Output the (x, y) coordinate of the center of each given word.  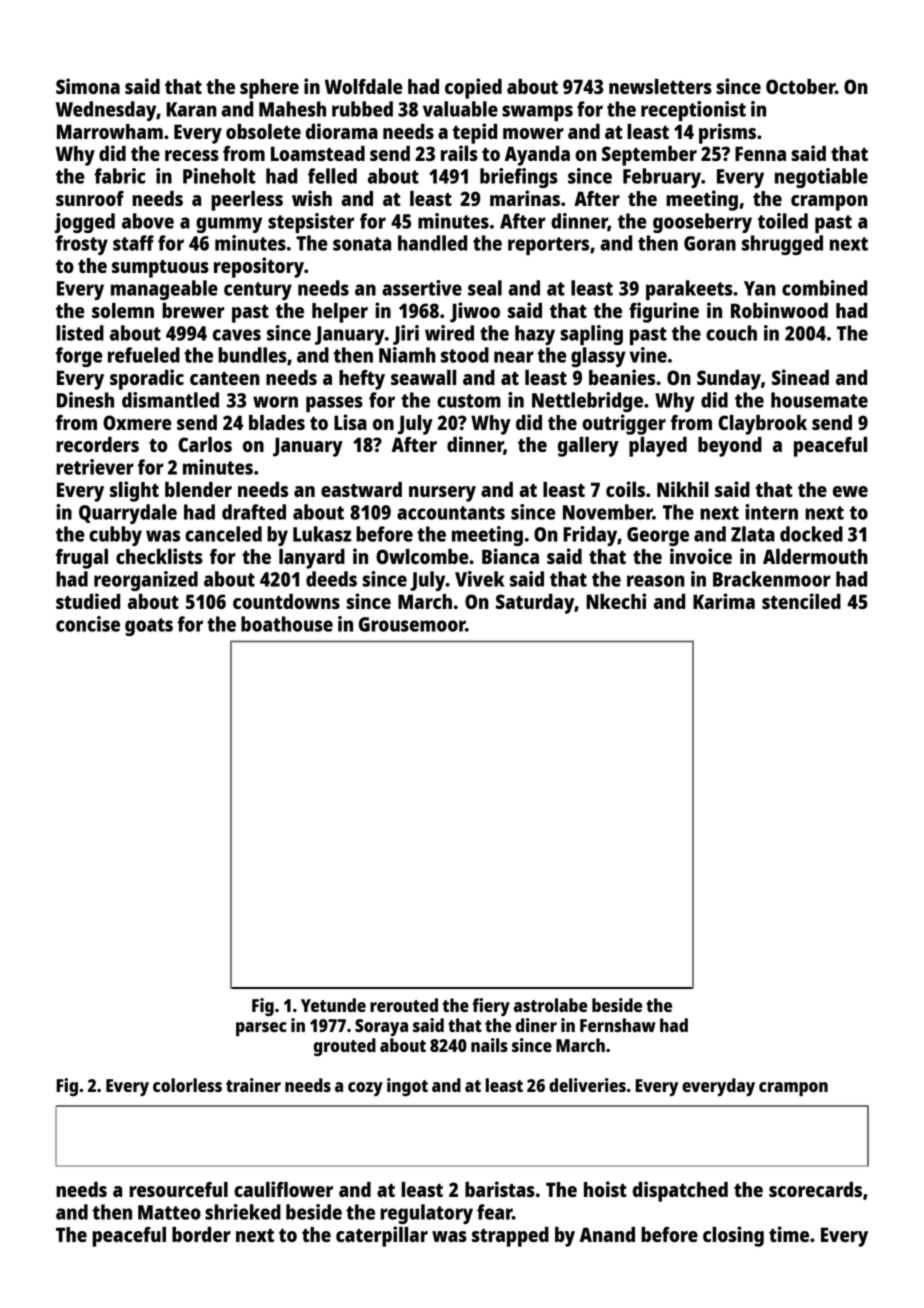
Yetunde (333, 1005)
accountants (451, 513)
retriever (95, 467)
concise (88, 624)
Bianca (510, 556)
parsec (261, 1029)
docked (811, 534)
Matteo (169, 1212)
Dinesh (85, 400)
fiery (491, 1007)
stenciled (801, 601)
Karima (724, 601)
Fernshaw (618, 1025)
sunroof (90, 198)
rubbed (362, 109)
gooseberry (702, 223)
